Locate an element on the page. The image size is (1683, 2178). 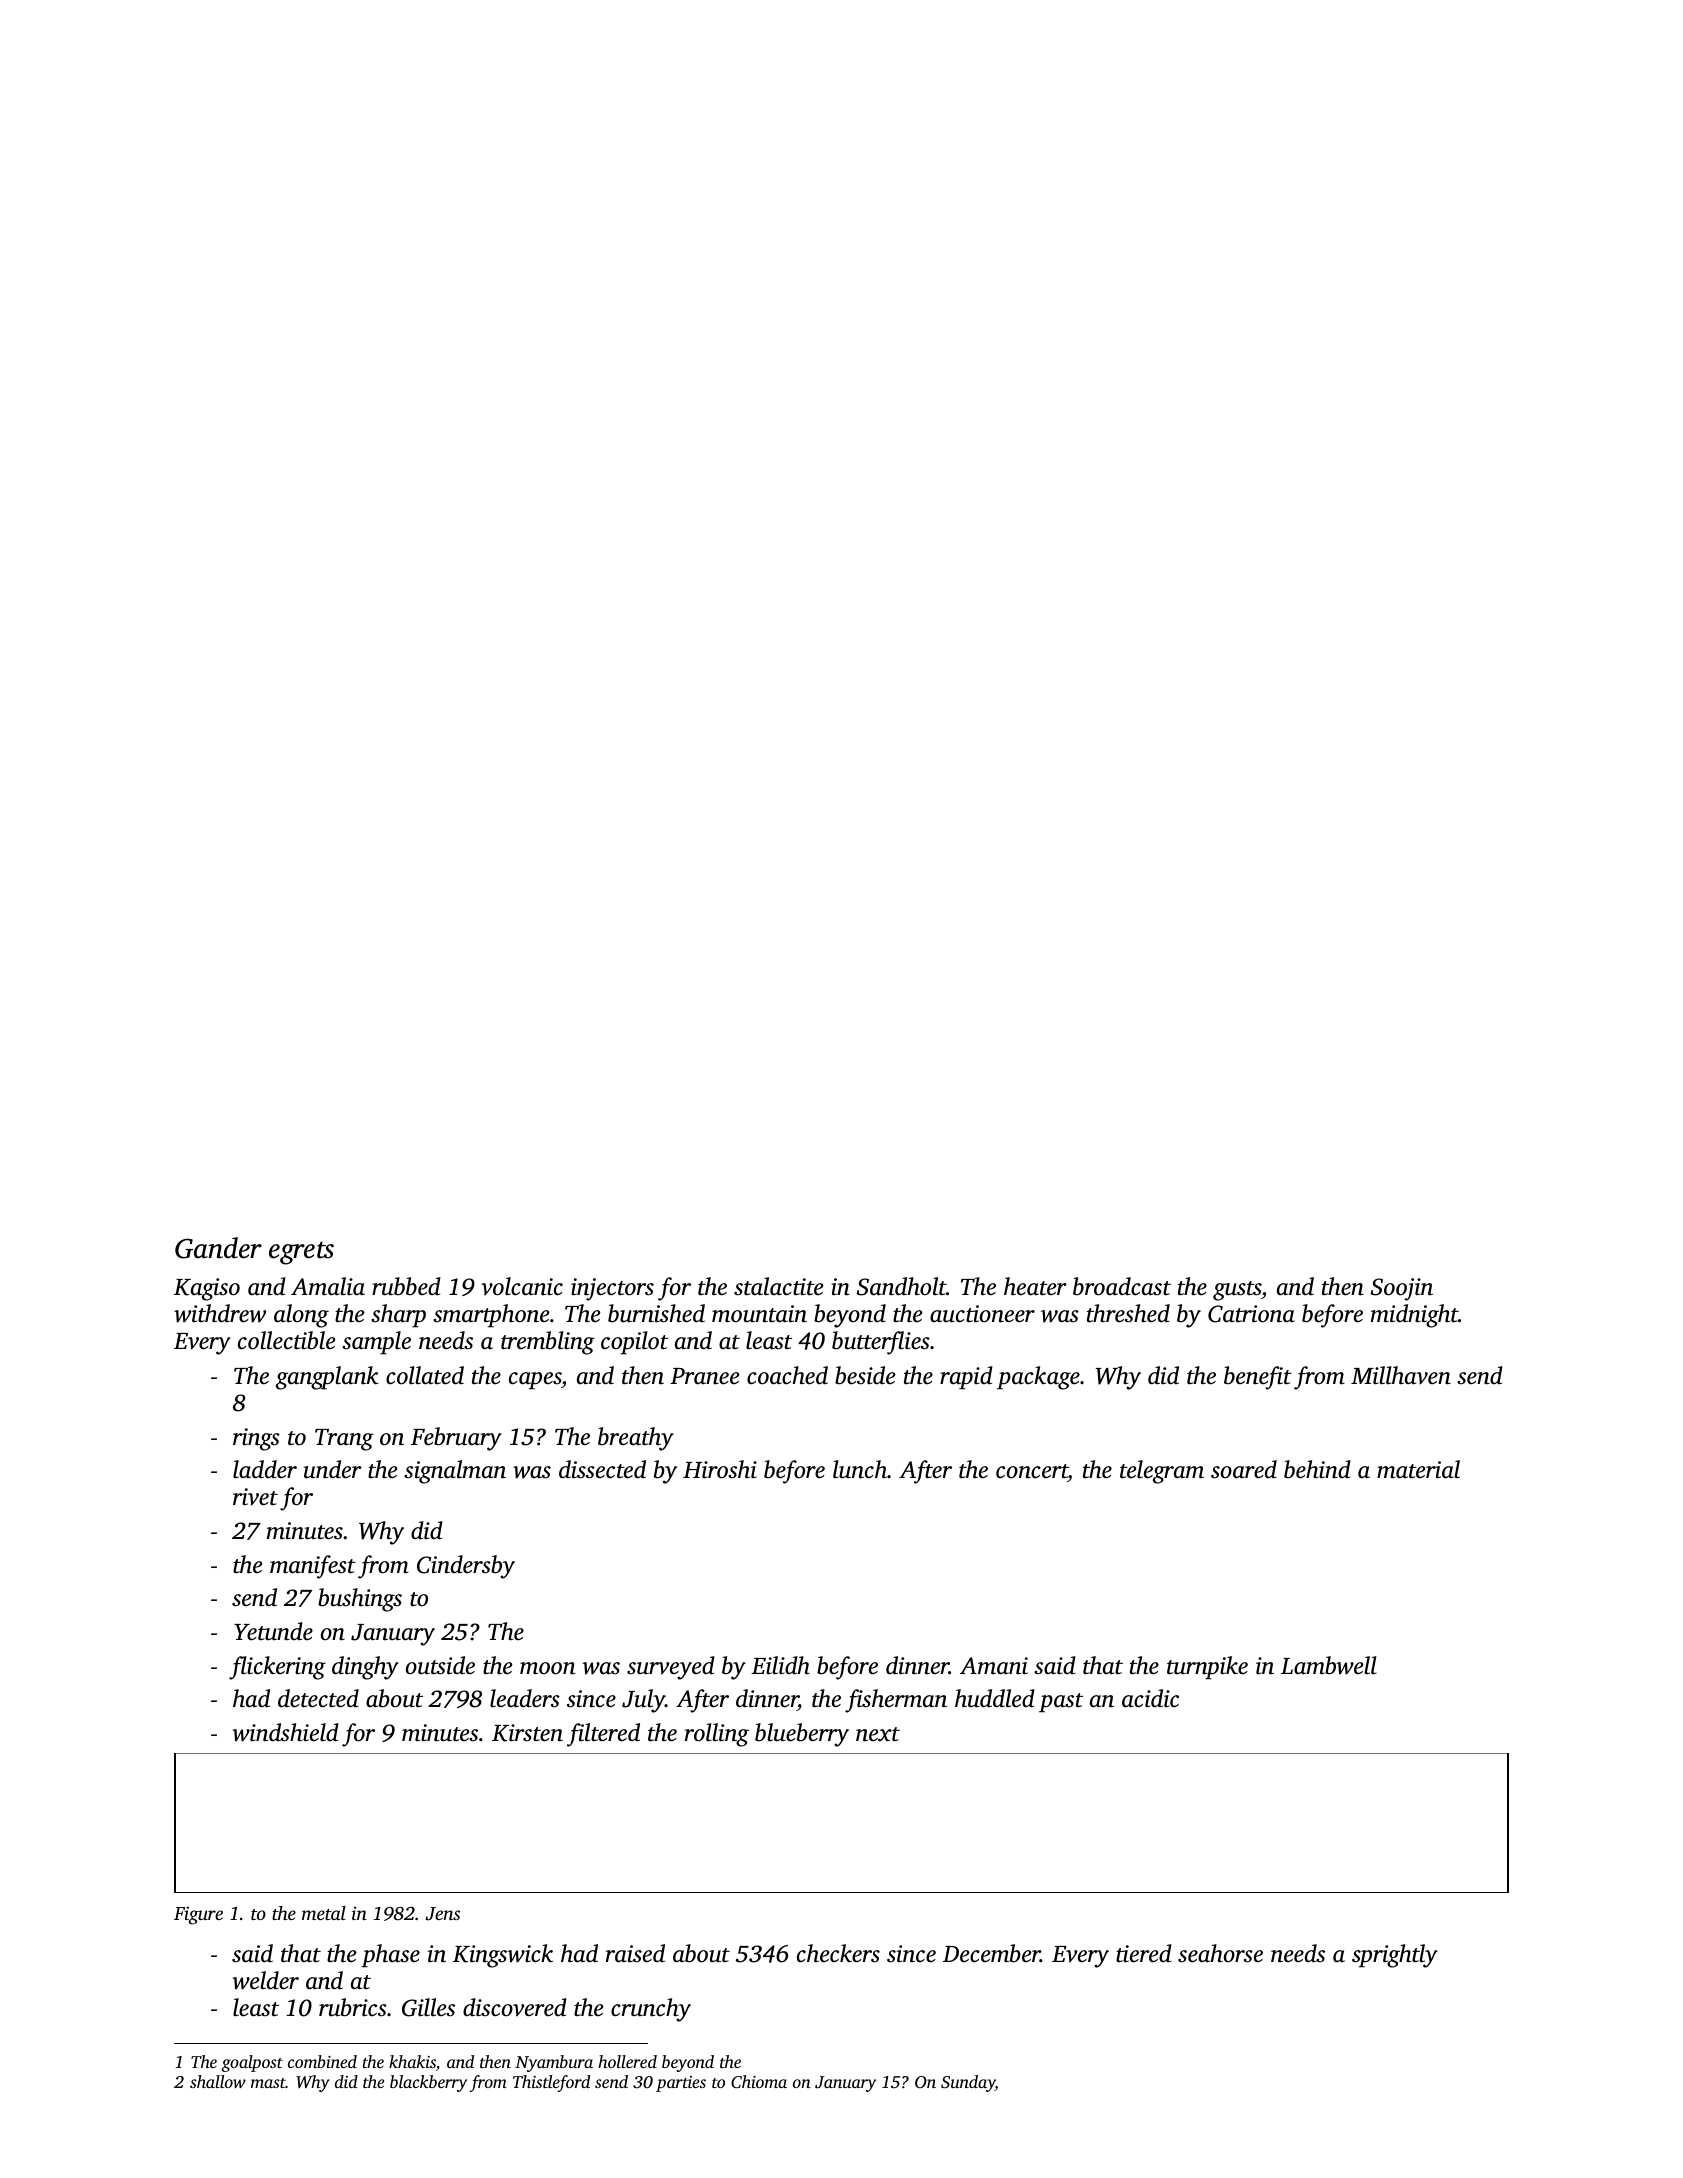
egrets is located at coordinates (301, 1253).
